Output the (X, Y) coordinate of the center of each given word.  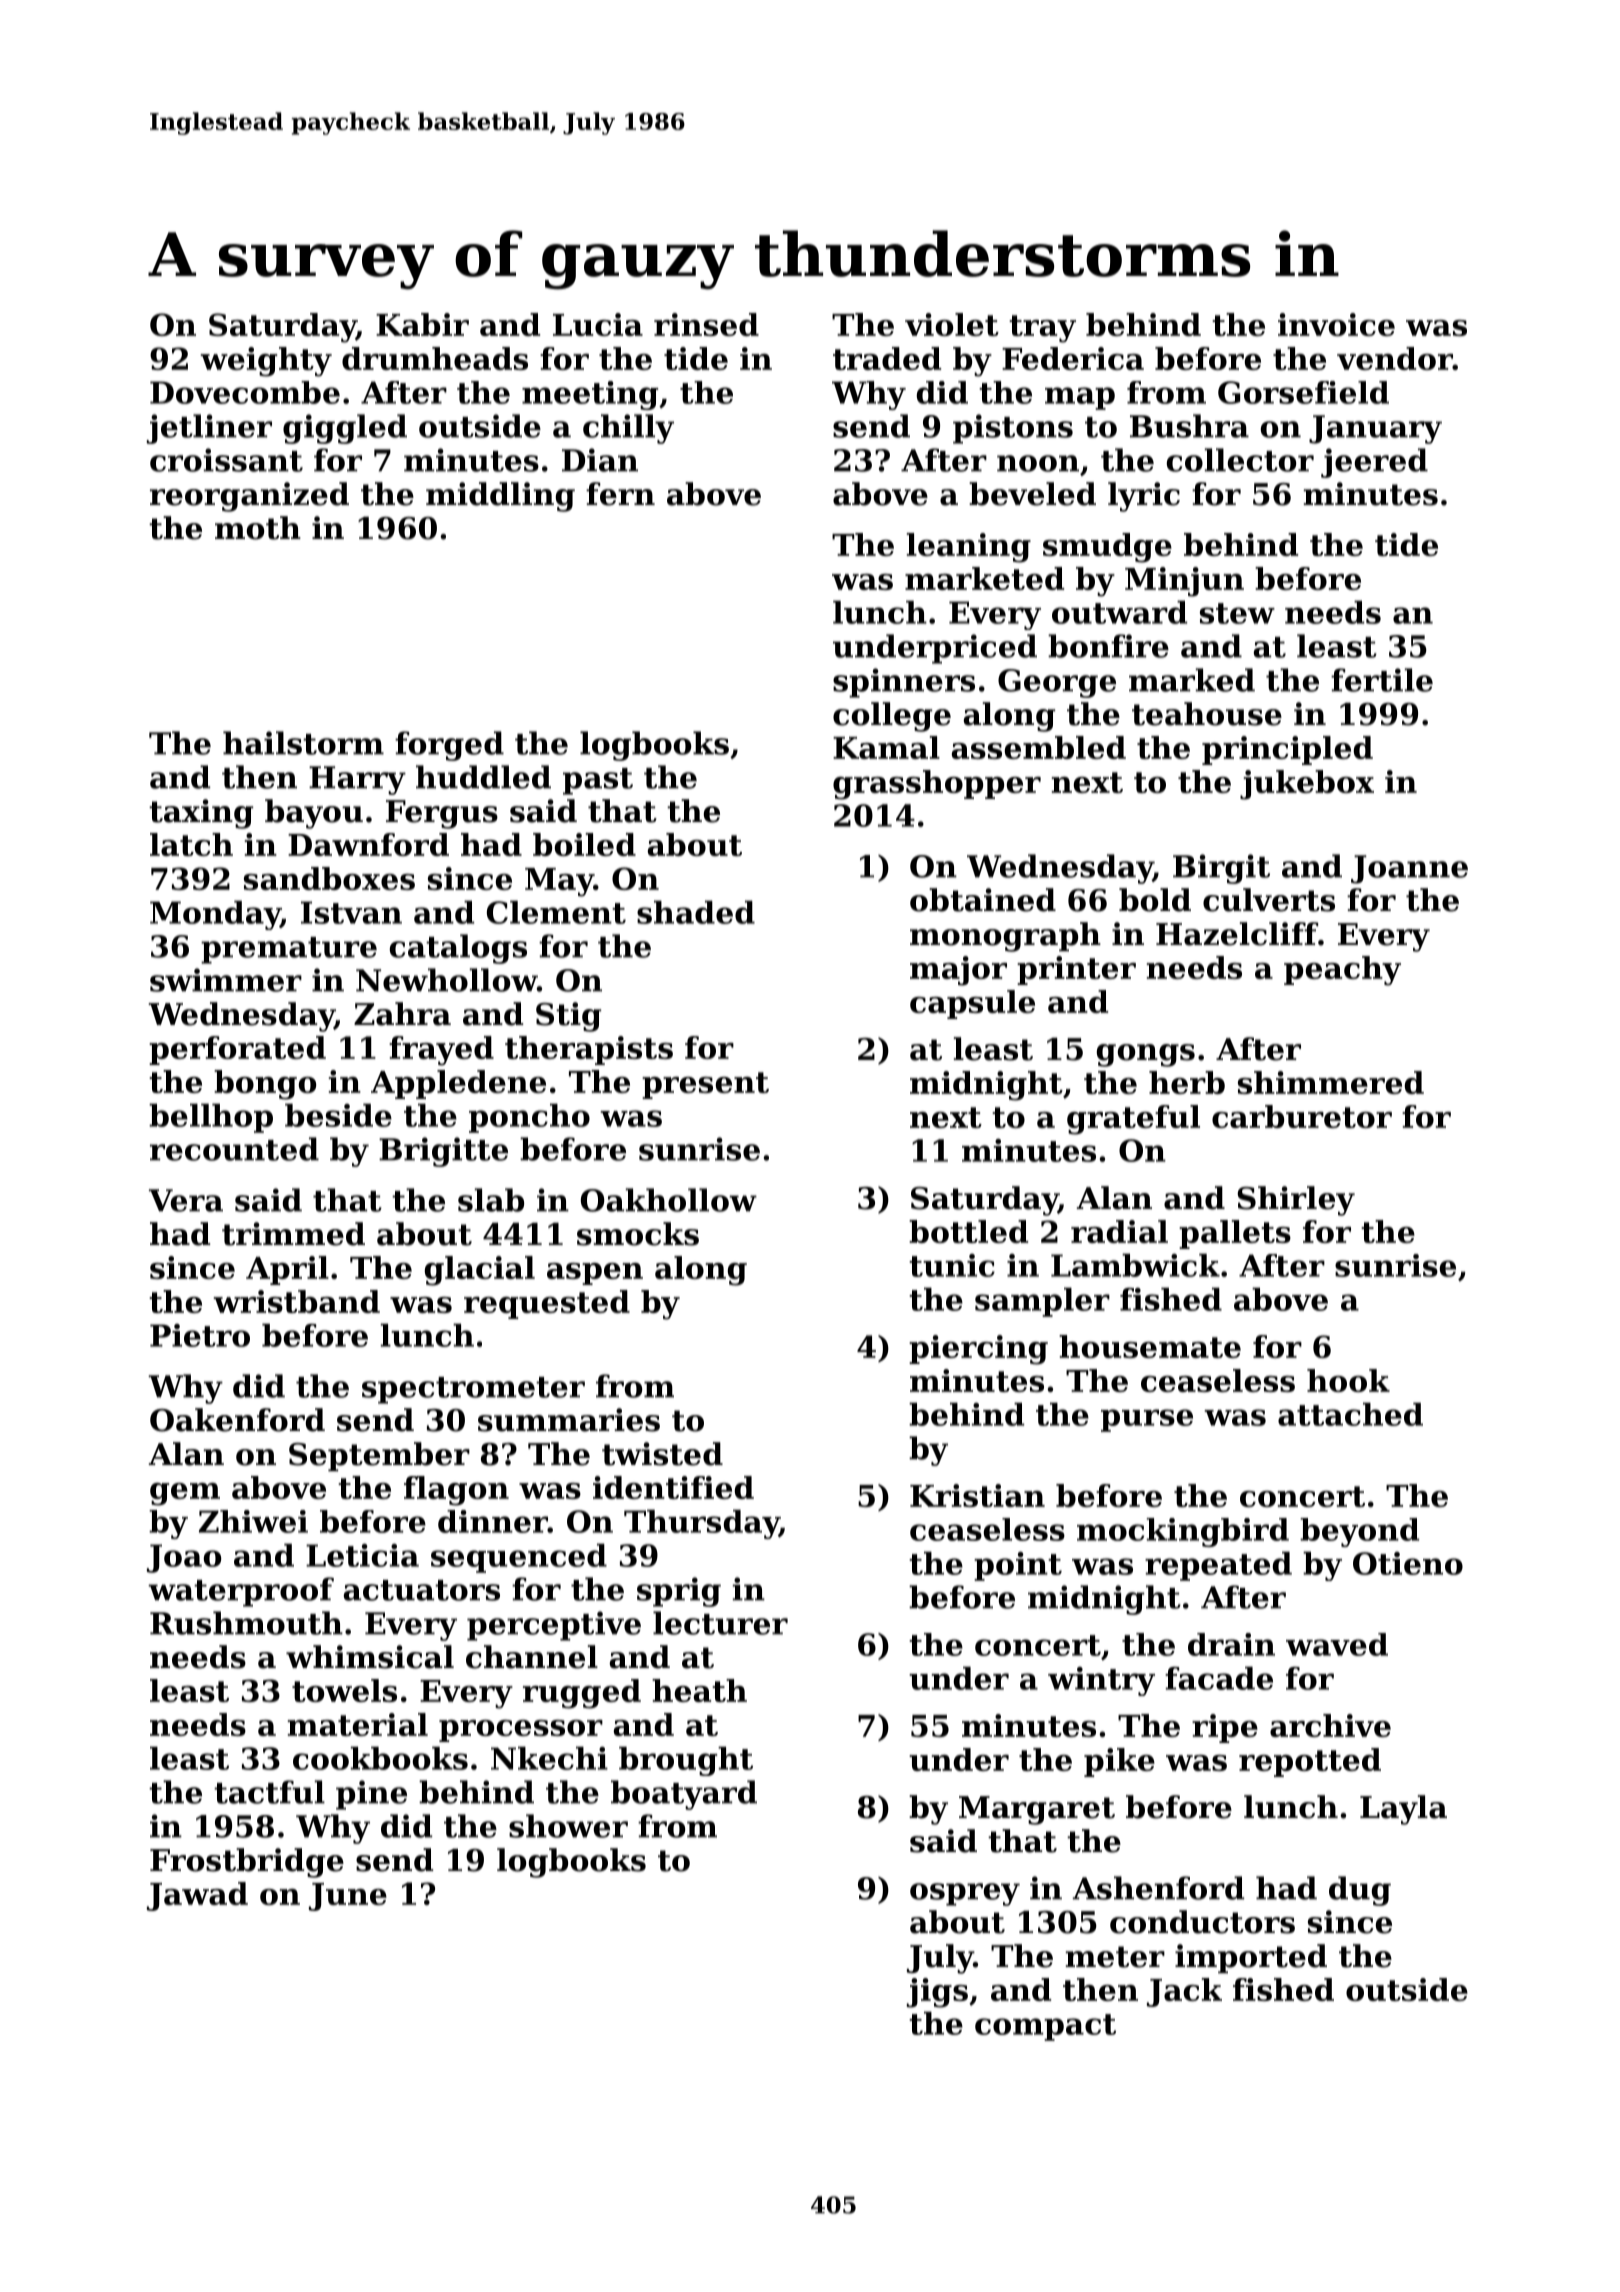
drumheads (435, 358)
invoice (1336, 324)
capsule (972, 1004)
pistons (1013, 429)
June (348, 1897)
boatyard (684, 1795)
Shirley (1296, 1201)
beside (338, 1115)
